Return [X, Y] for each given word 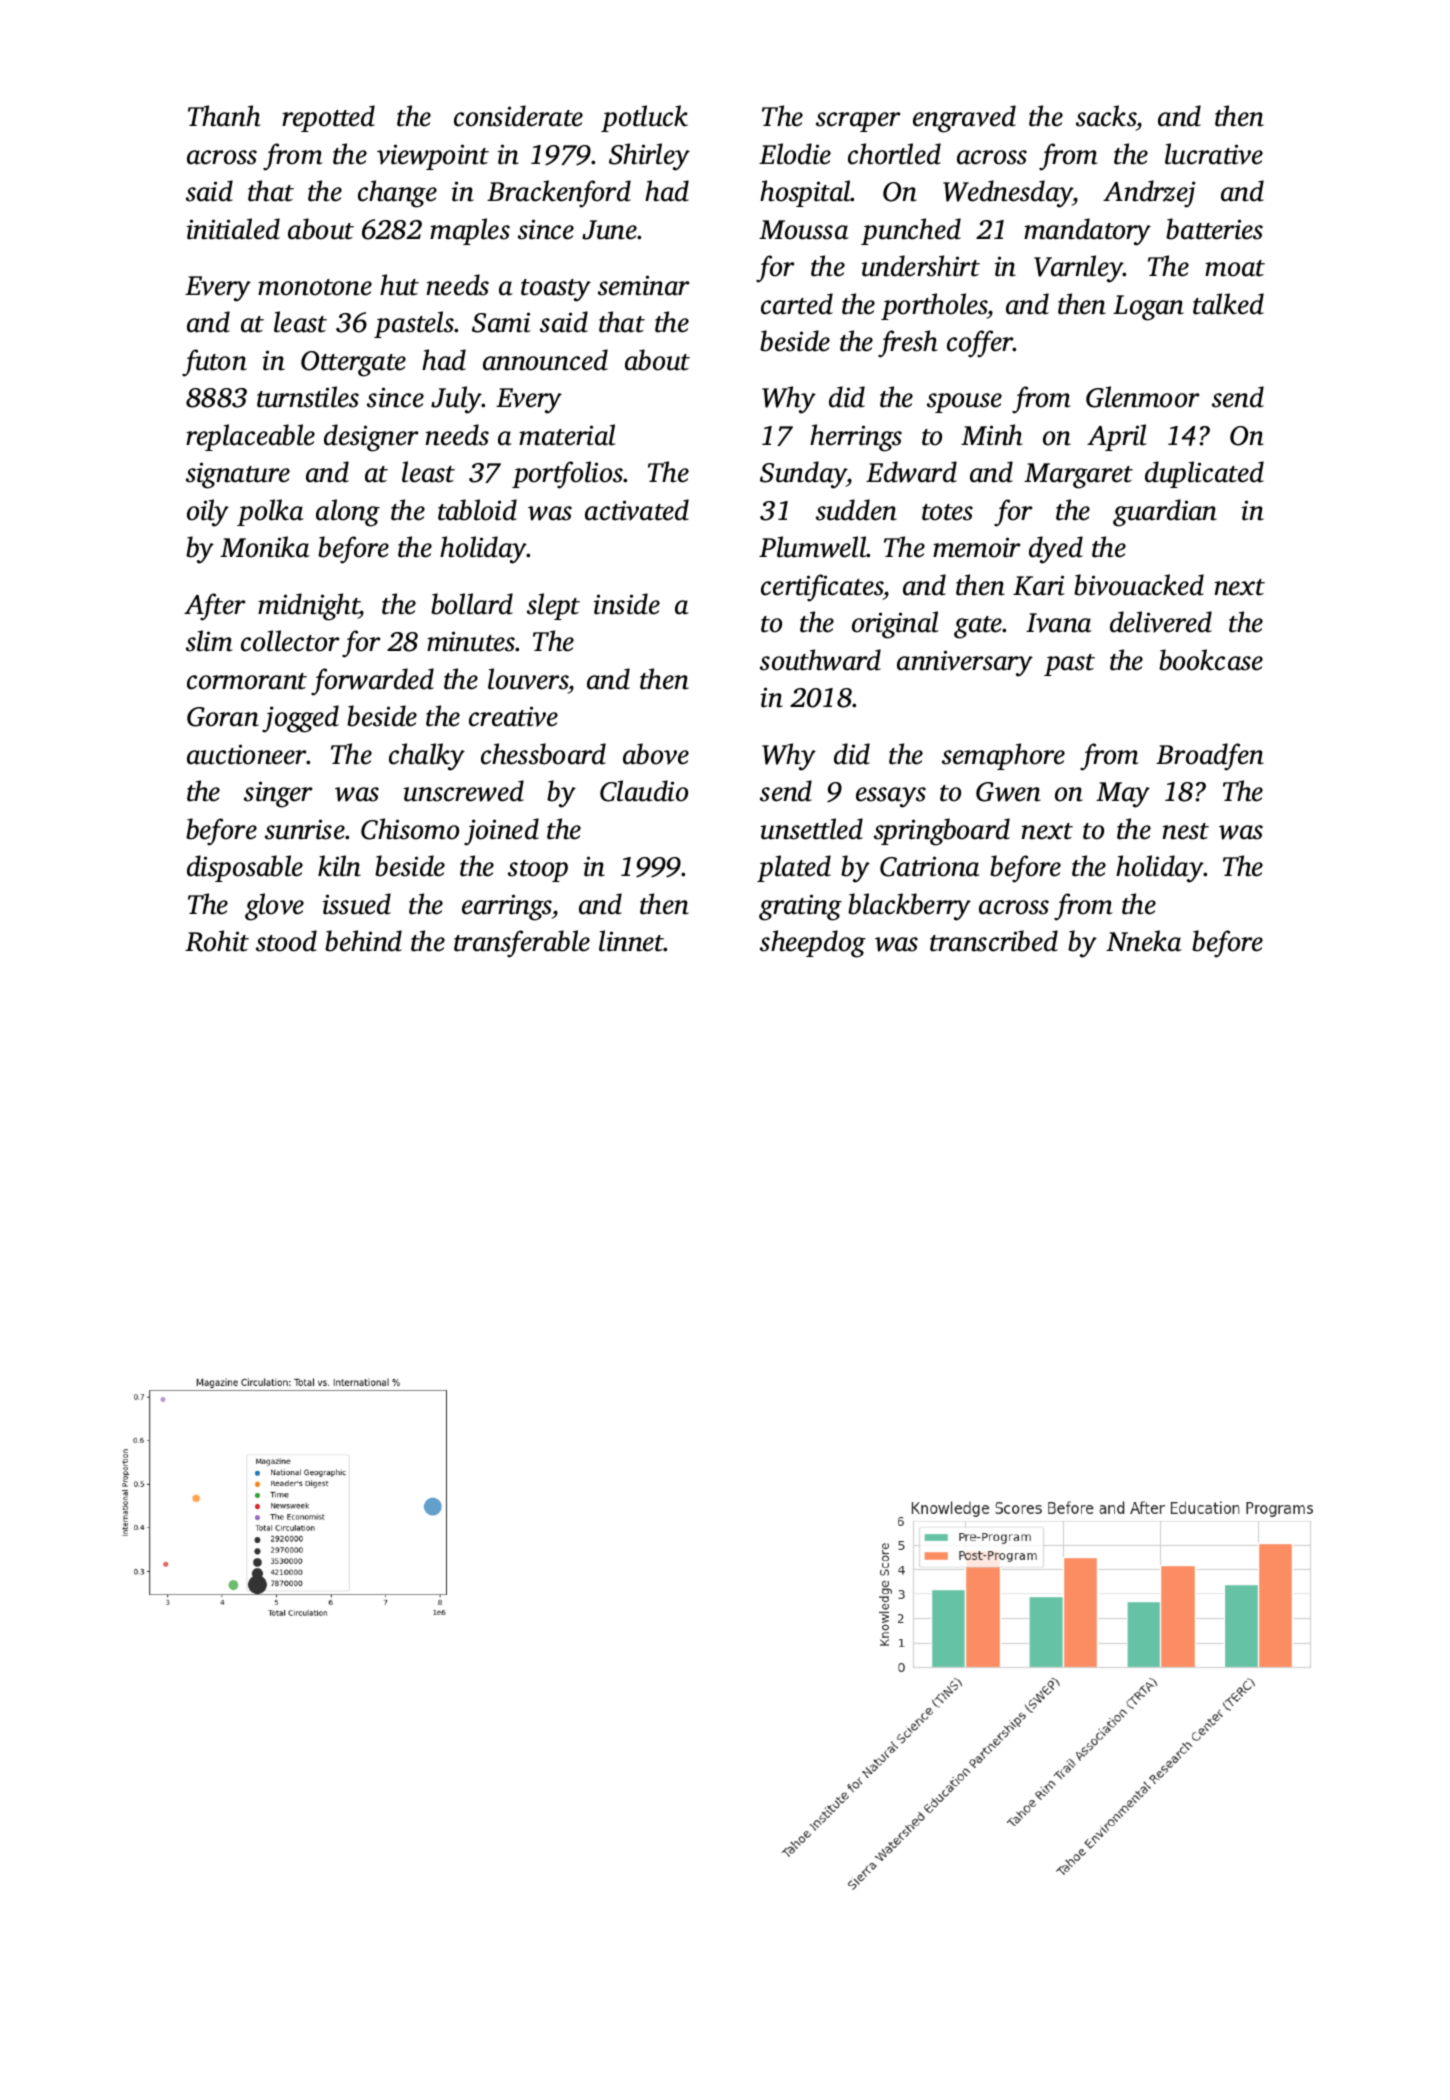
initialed [233, 229]
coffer [980, 344]
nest [1185, 831]
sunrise [305, 829]
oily [208, 513]
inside [627, 604]
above [656, 754]
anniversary [965, 663]
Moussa [804, 230]
